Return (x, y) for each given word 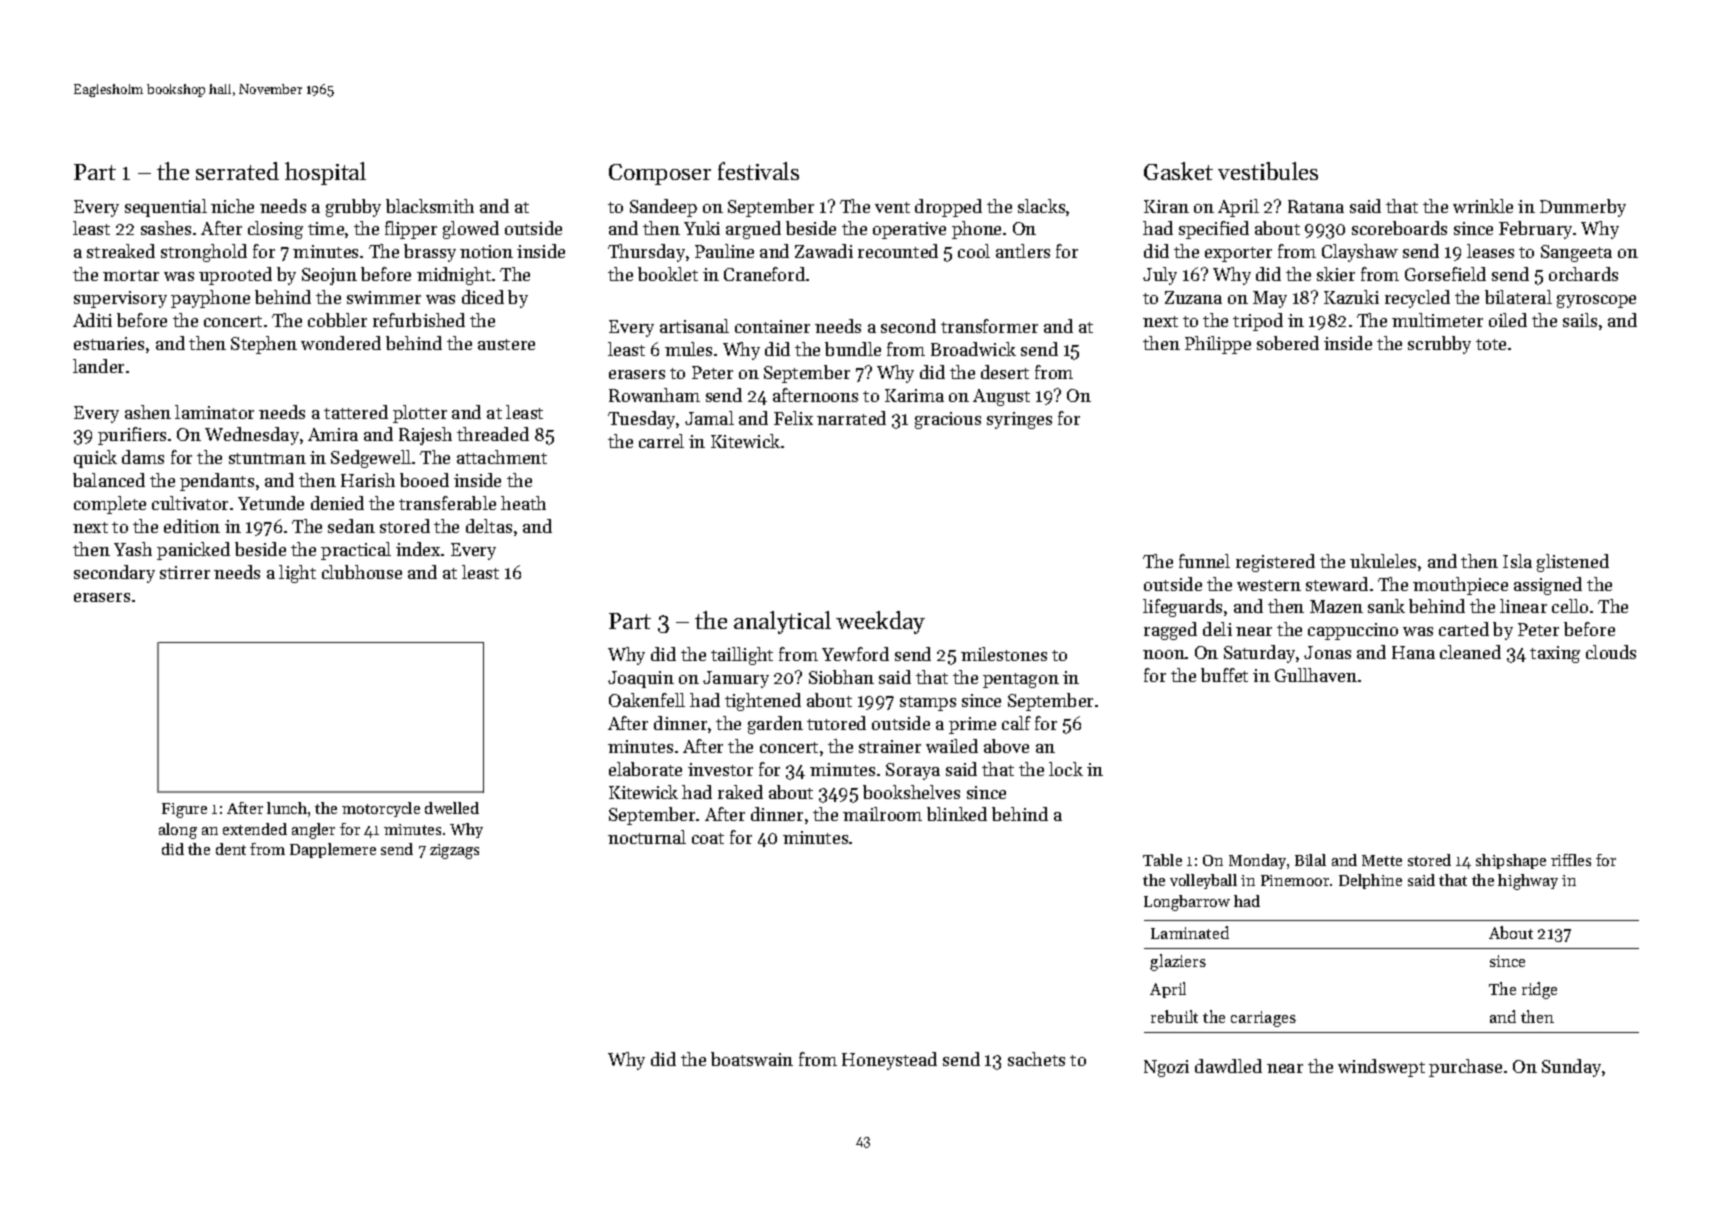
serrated (237, 171)
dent (231, 849)
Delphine (1370, 881)
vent (892, 207)
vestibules (1268, 171)
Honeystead (889, 1061)
